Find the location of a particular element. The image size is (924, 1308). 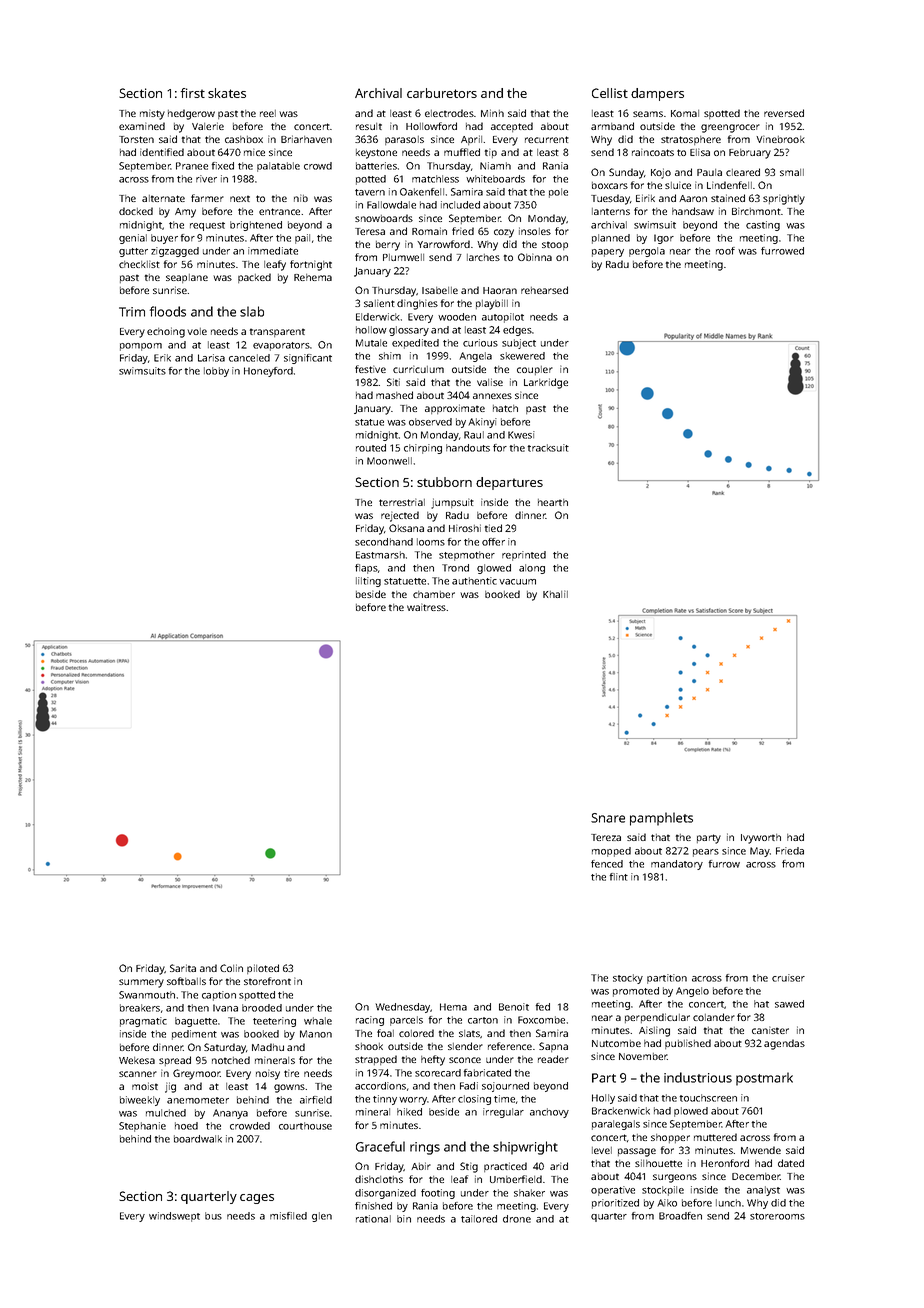

handouts is located at coordinates (468, 448).
